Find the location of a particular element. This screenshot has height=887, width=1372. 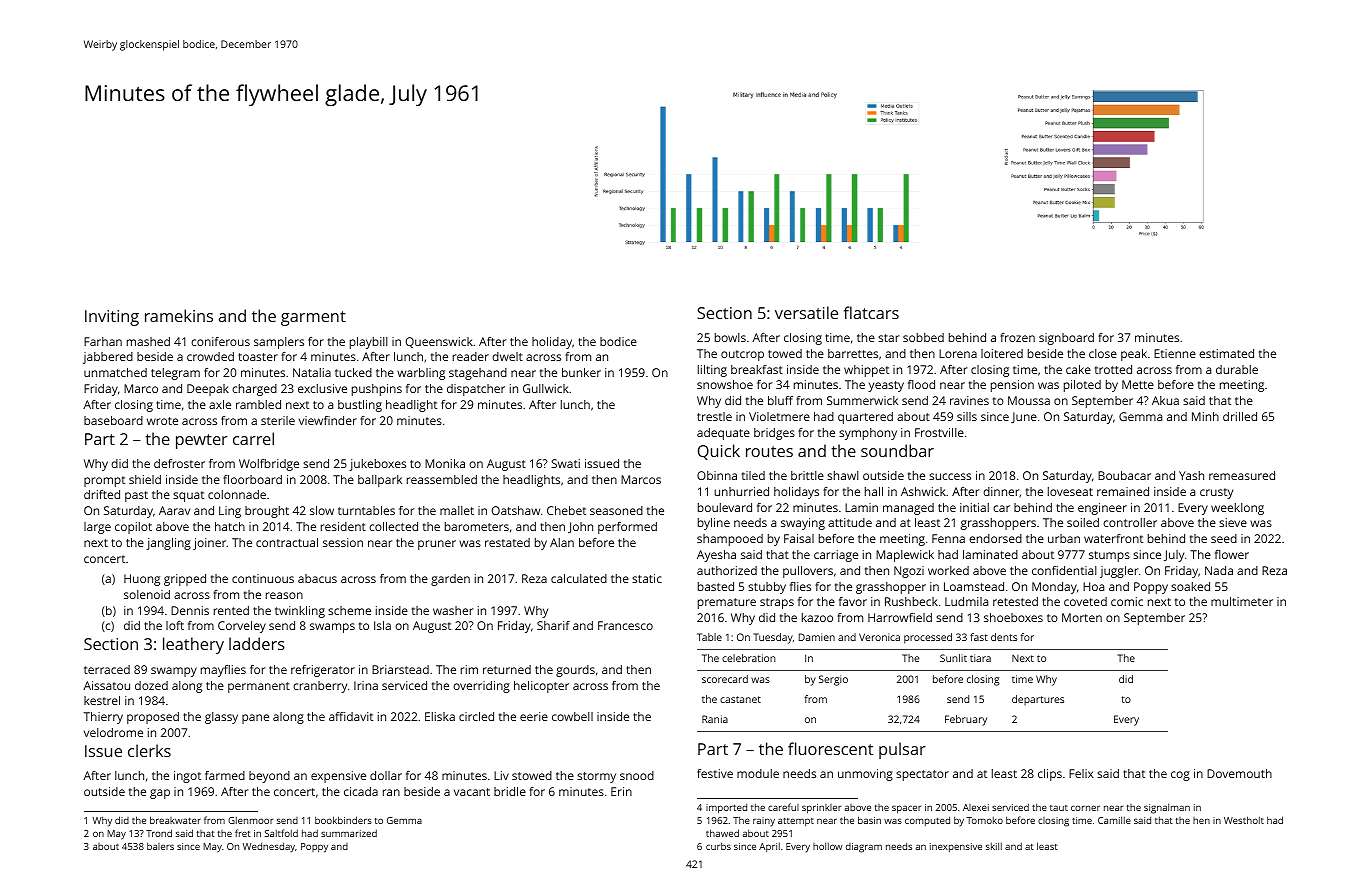

solenoid is located at coordinates (147, 594).
